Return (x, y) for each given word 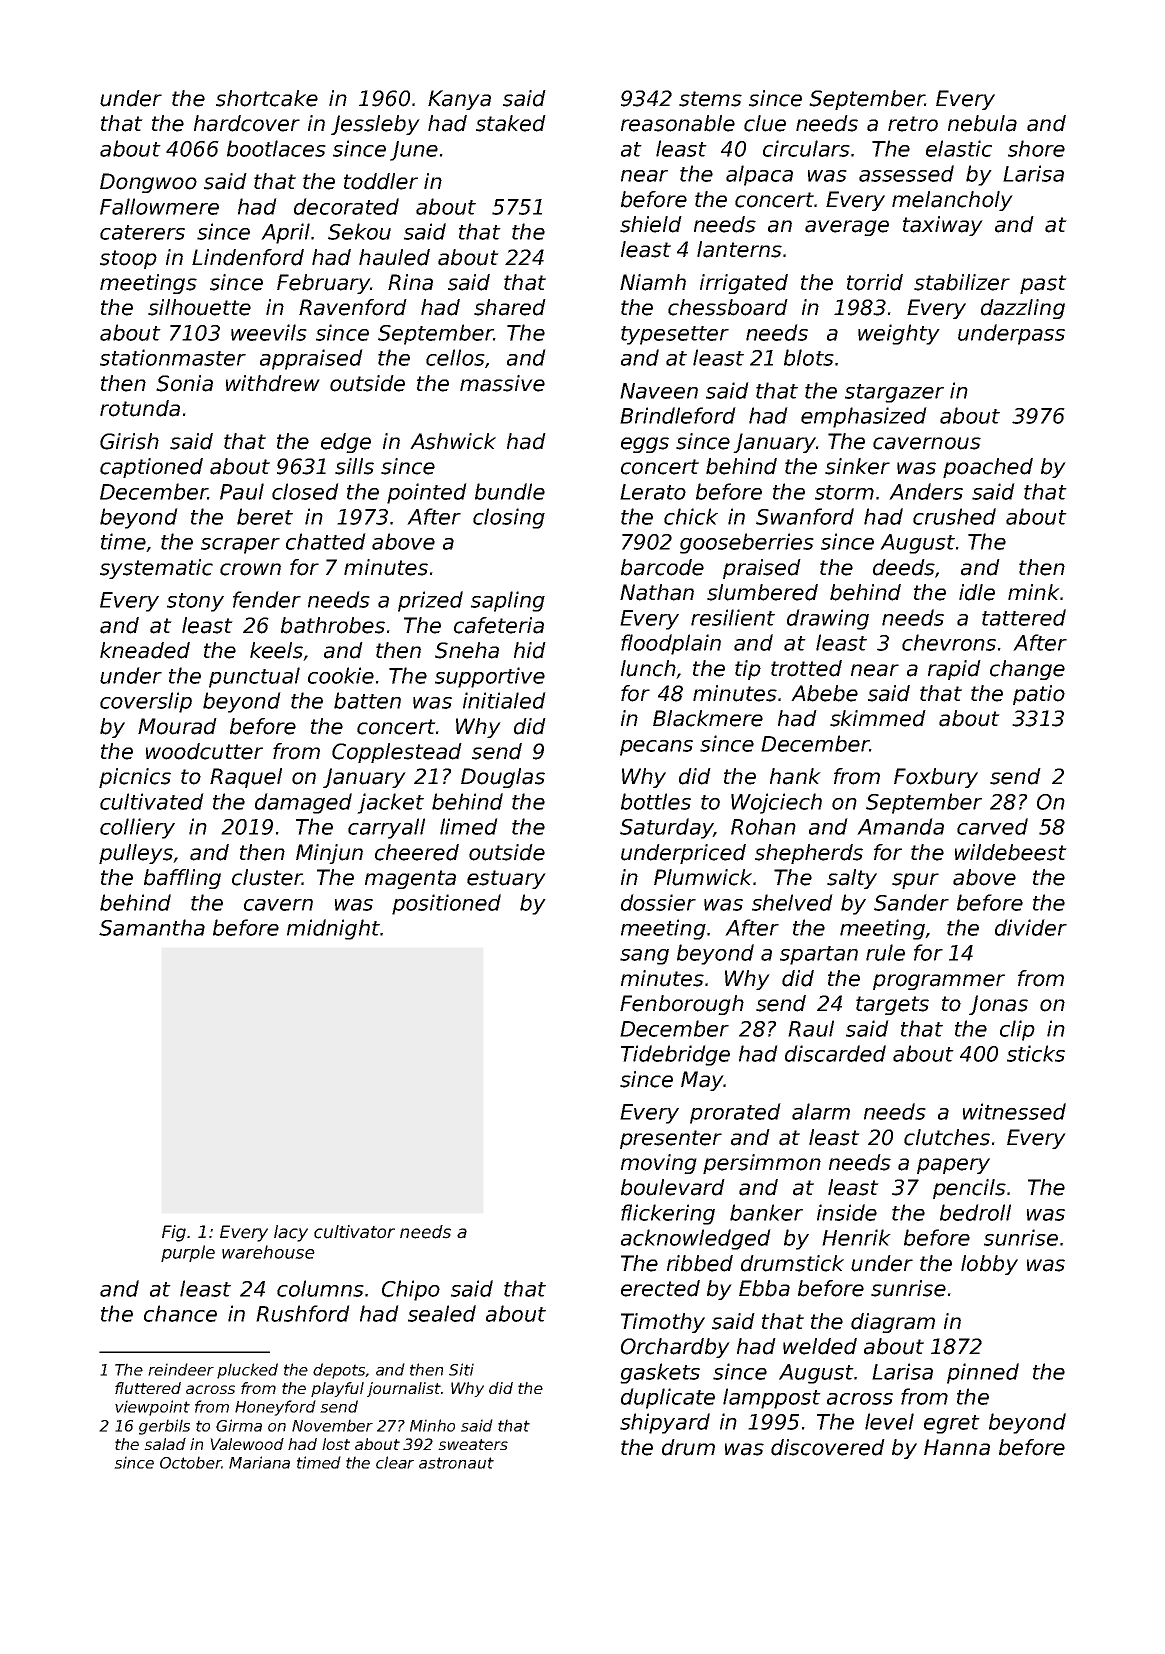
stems (710, 99)
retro (913, 124)
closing (509, 518)
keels (276, 650)
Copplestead (397, 753)
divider (1031, 927)
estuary (506, 879)
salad (165, 1444)
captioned (151, 468)
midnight (333, 929)
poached (988, 468)
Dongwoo (148, 183)
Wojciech (776, 803)
